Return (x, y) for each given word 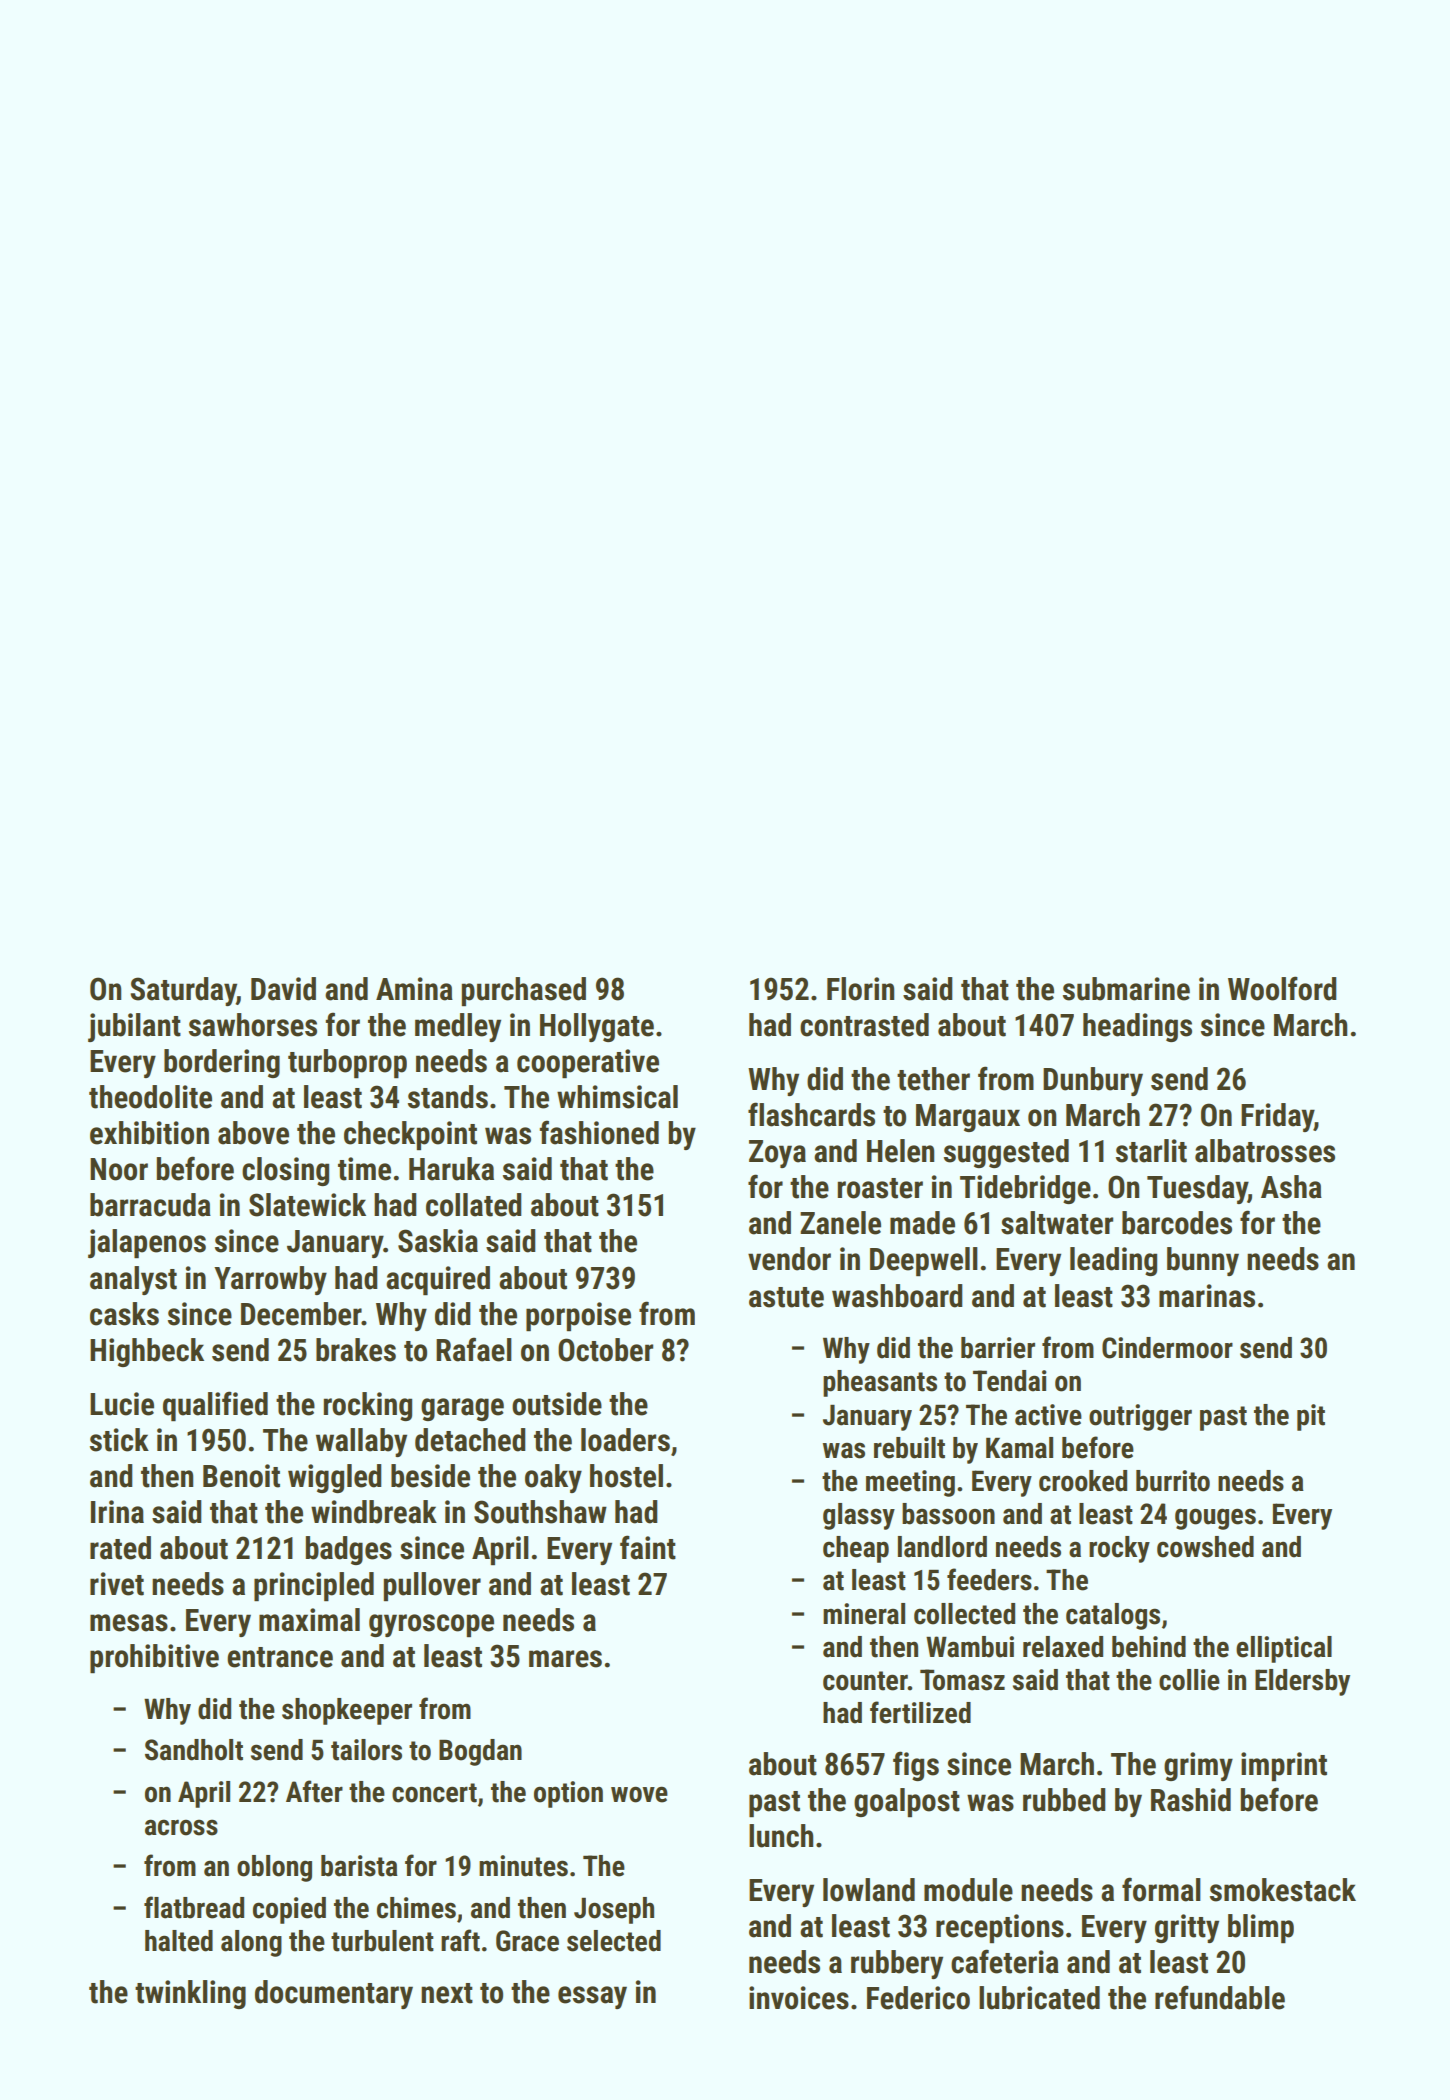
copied (289, 1910)
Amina (414, 989)
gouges (1215, 1519)
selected (614, 1941)
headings (1137, 1027)
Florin (860, 989)
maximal (309, 1620)
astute (786, 1297)
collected (964, 1614)
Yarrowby (270, 1280)
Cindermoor (1167, 1348)
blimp (1261, 1928)
